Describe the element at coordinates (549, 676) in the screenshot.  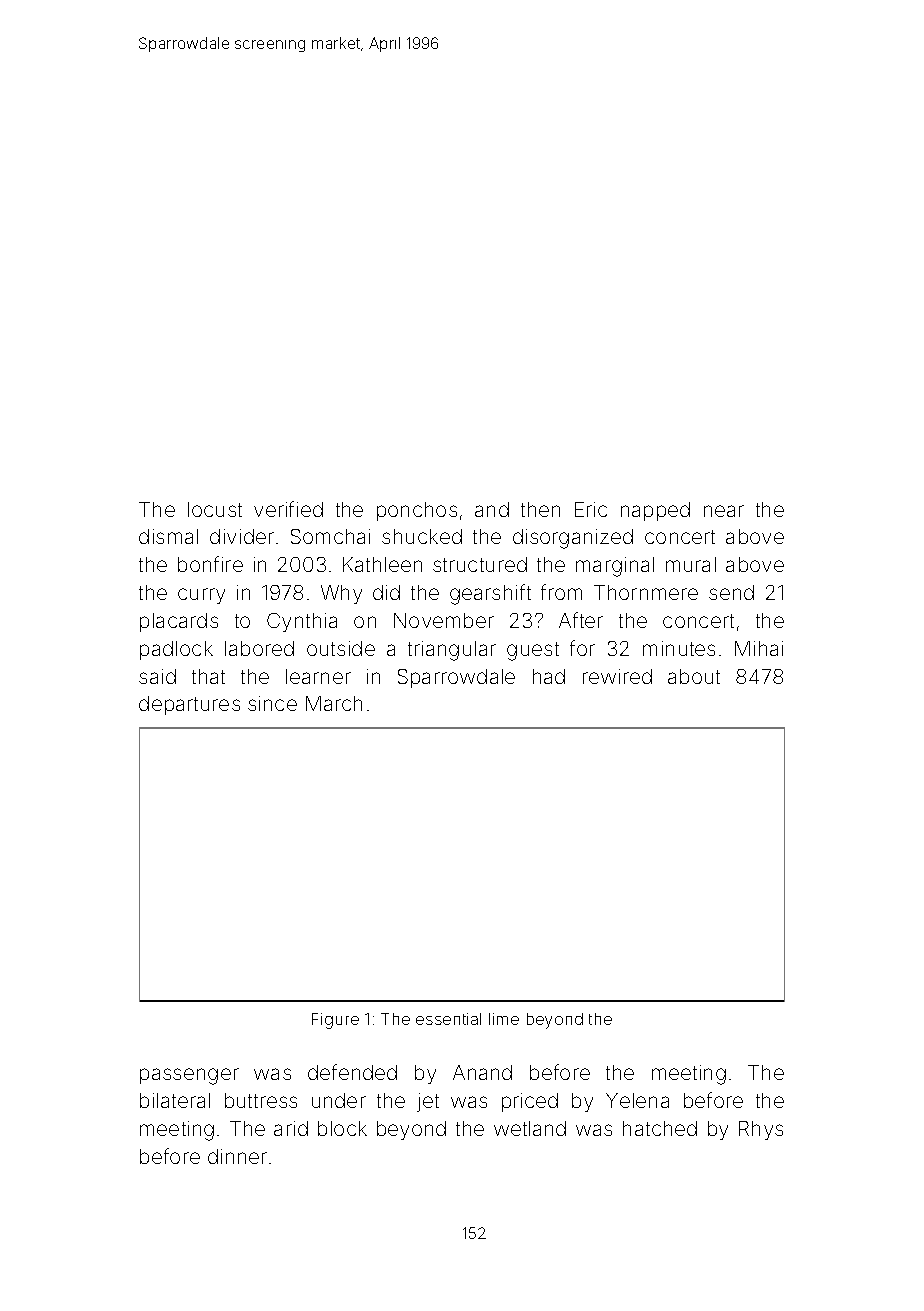
I see `had` at that location.
